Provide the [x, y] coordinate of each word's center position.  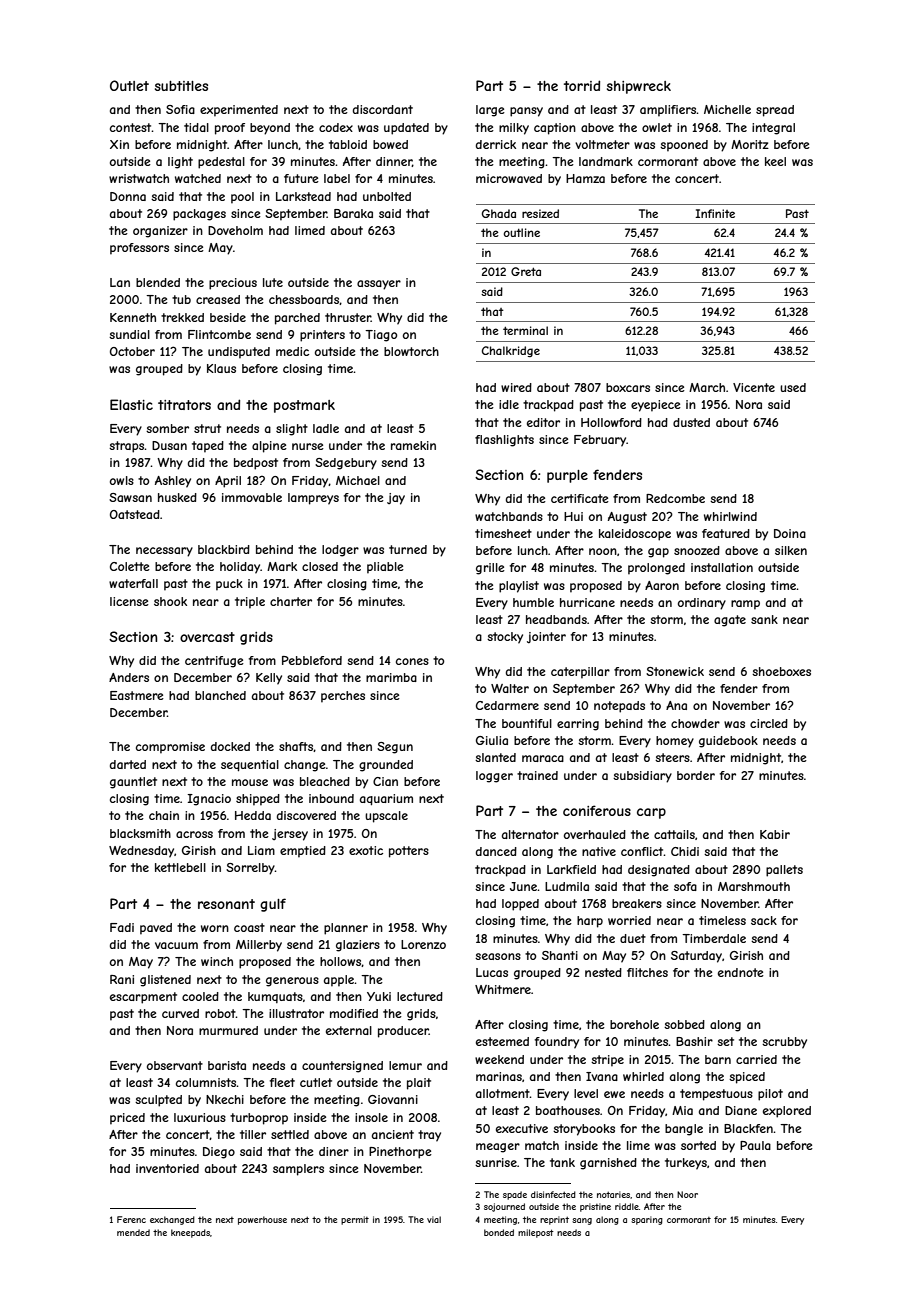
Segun [395, 748]
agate [730, 621]
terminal [525, 330]
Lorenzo [423, 944]
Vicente [754, 387]
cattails [674, 834]
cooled [200, 996]
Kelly [269, 679]
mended [133, 1232]
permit [355, 1220]
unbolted [387, 196]
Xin [119, 144]
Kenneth [133, 317]
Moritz [750, 144]
